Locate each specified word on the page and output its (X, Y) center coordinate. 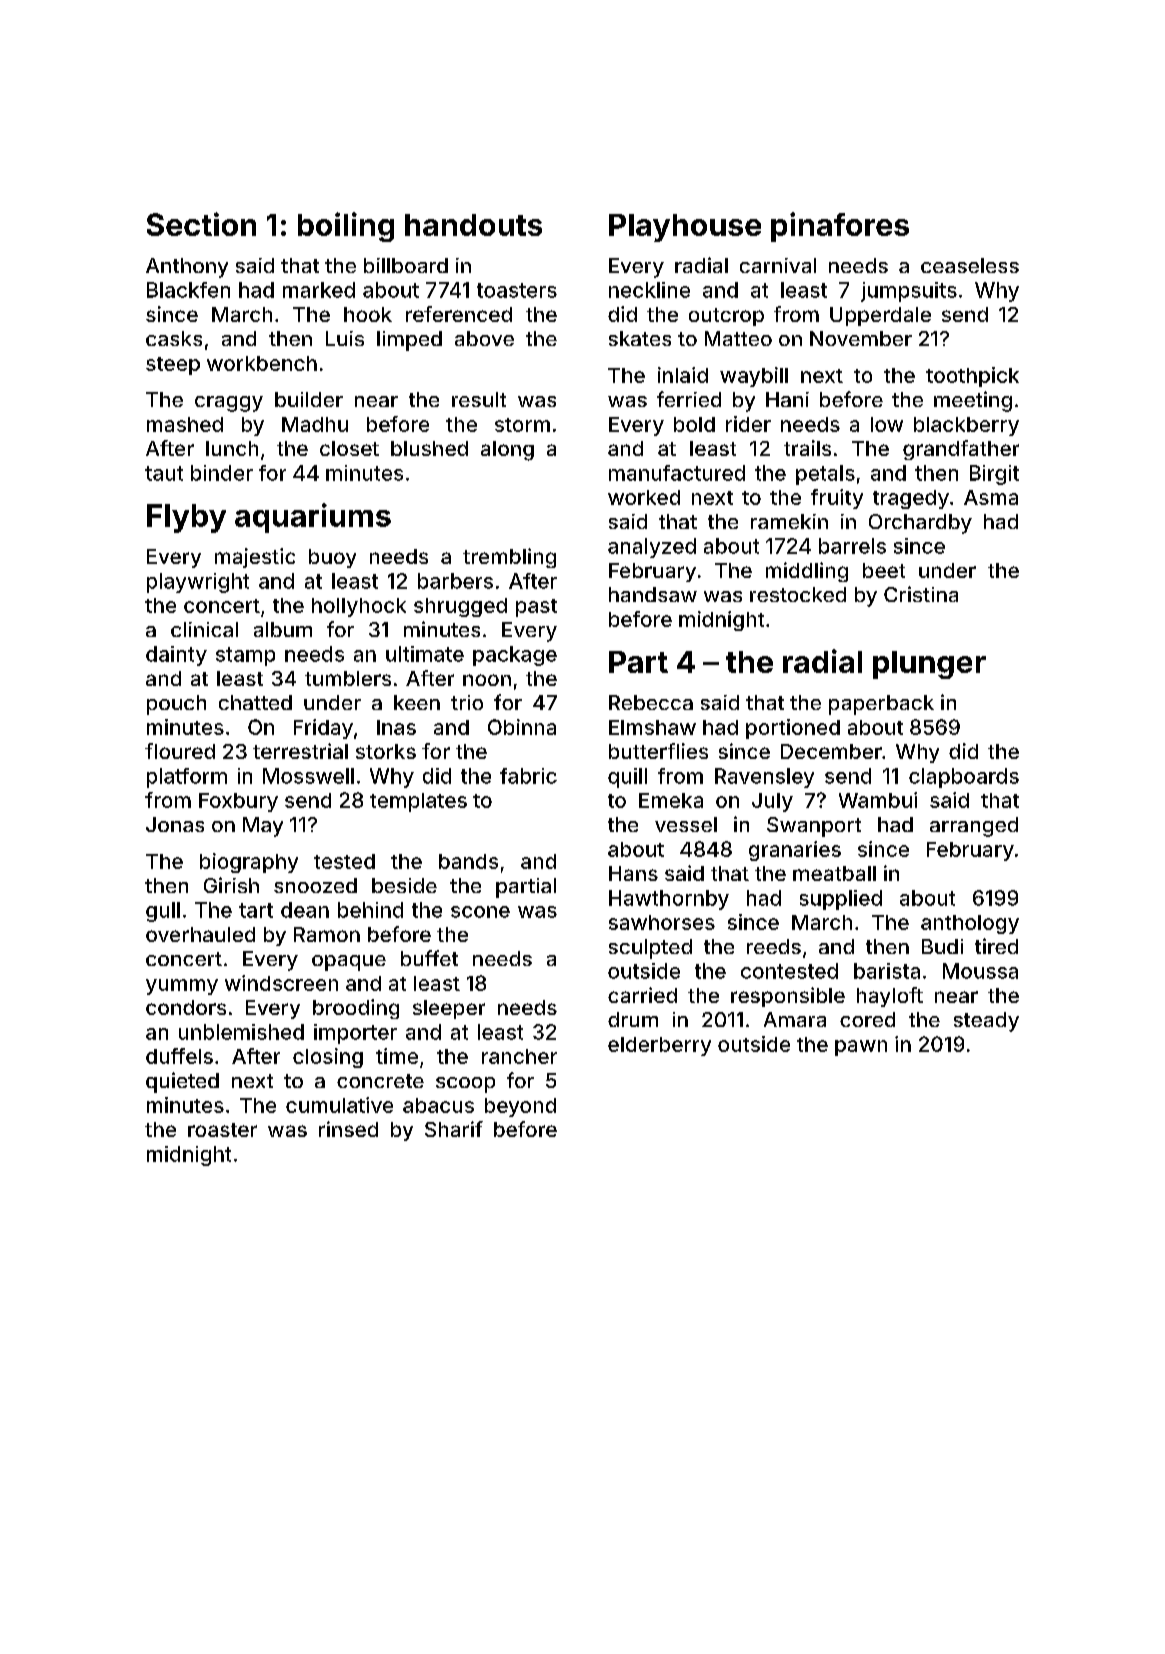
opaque (349, 963)
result (479, 399)
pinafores (840, 227)
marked (319, 290)
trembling (509, 558)
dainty (176, 656)
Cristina (921, 594)
